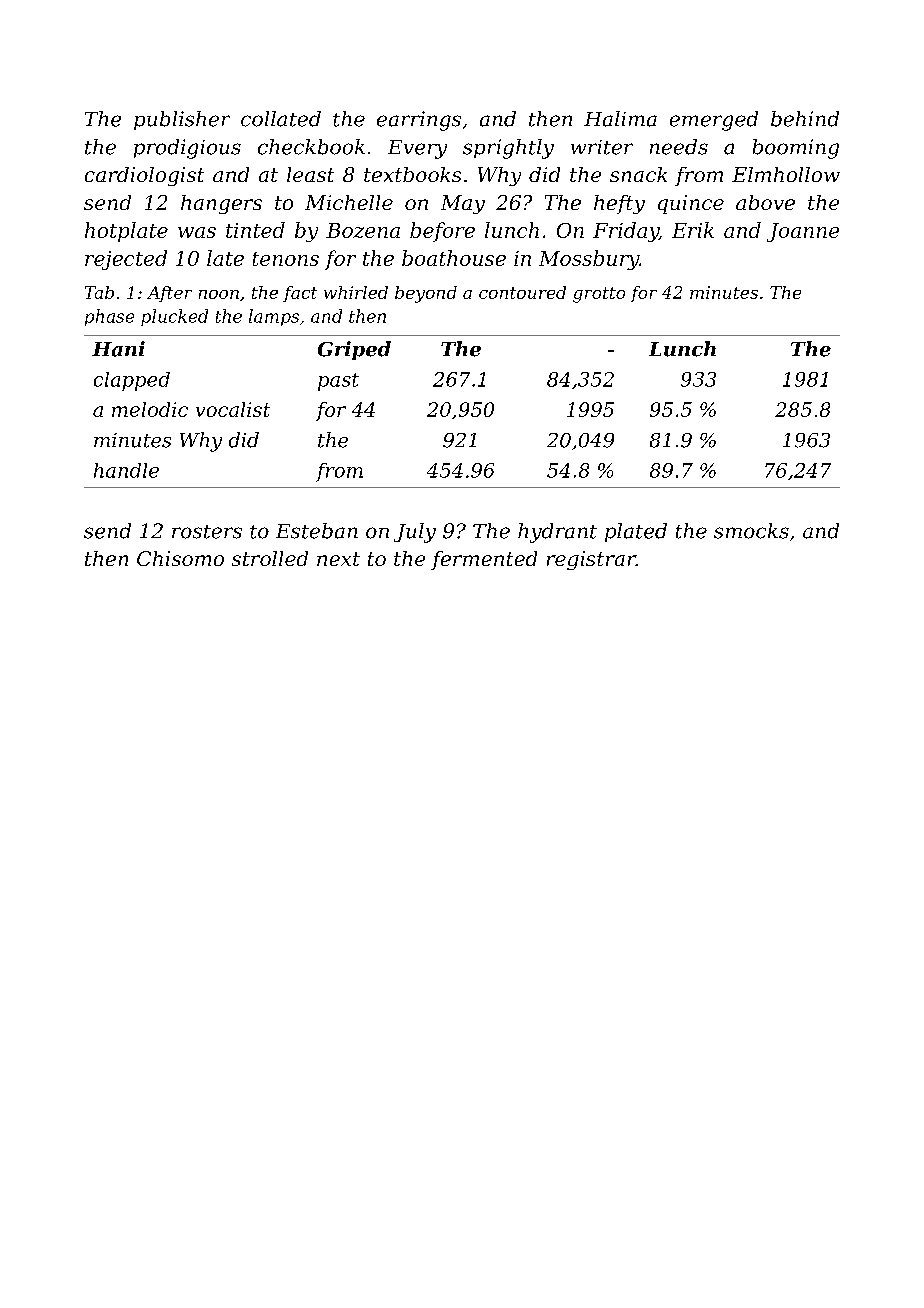 The width and height of the document is (924, 1308). Describe the element at coordinates (274, 317) in the document. I see `lamps` at that location.
